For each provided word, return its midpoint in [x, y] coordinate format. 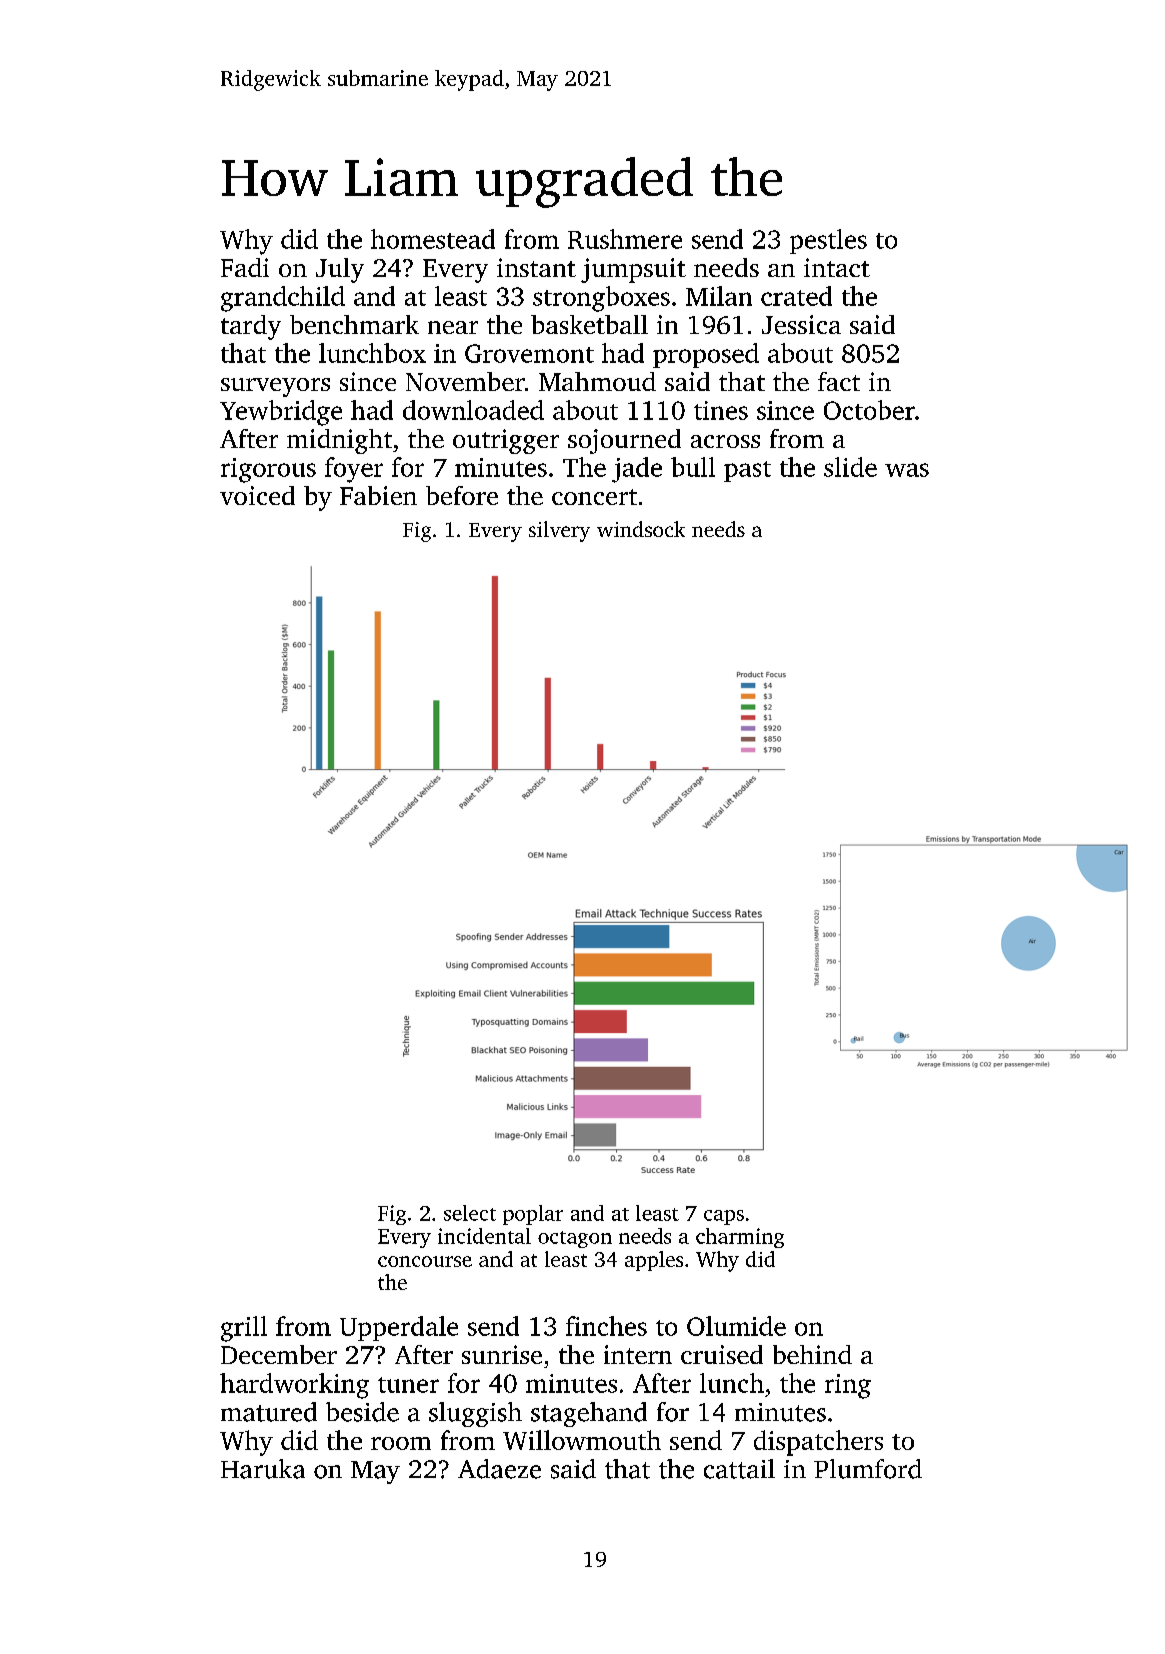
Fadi [245, 267]
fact [839, 381]
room [401, 1443]
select [470, 1213]
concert [594, 497]
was [907, 470]
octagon [575, 1239]
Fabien [378, 495]
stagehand [589, 1414]
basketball [589, 324]
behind [812, 1354]
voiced [257, 495]
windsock [641, 529]
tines [721, 410]
